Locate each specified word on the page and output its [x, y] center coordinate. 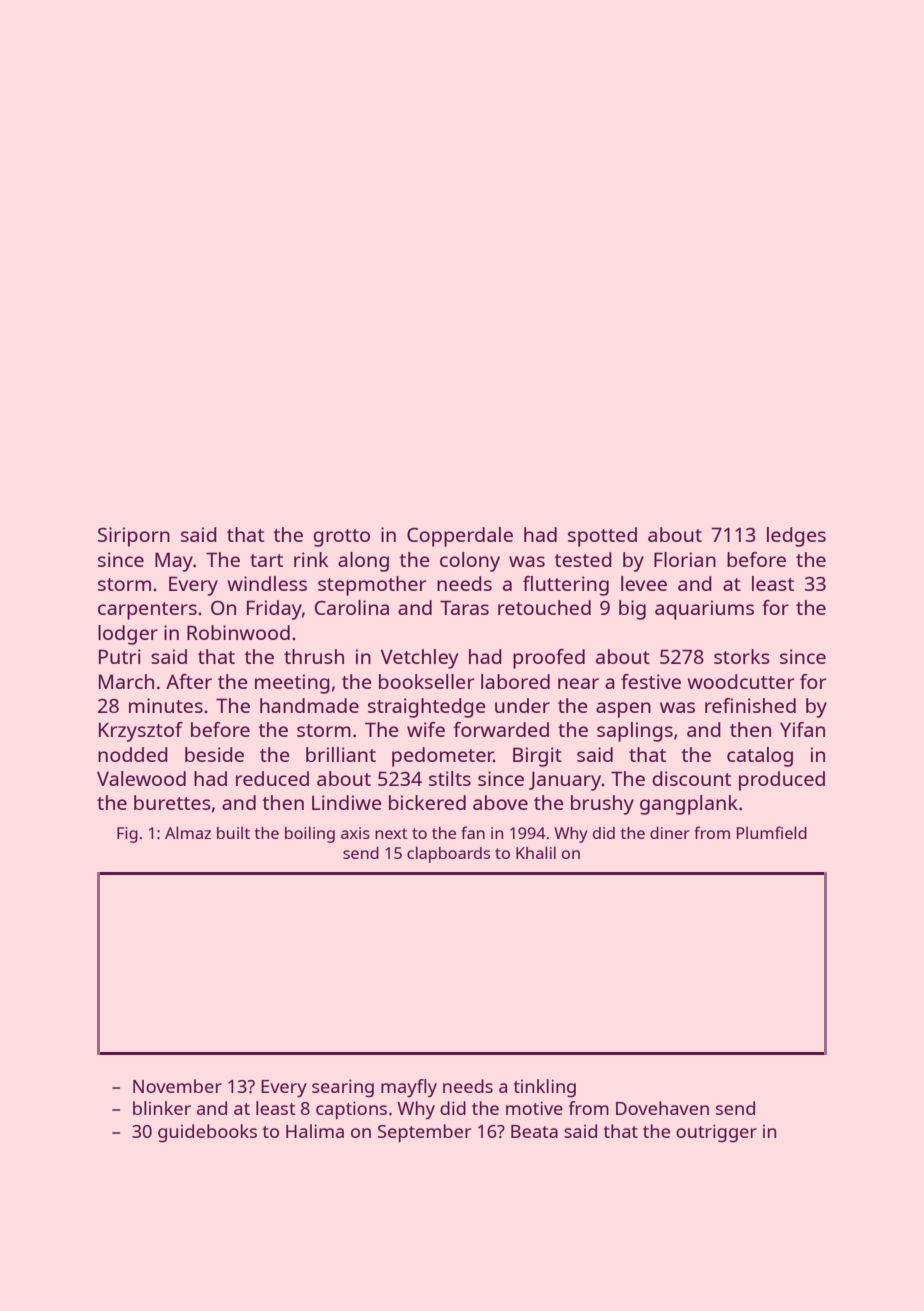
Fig [127, 835]
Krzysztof [141, 732]
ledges [796, 537]
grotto [341, 538]
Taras [464, 607]
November [177, 1086]
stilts [450, 778]
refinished [750, 705]
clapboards [448, 854]
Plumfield [772, 832]
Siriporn [134, 537]
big [632, 610]
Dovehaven [662, 1108]
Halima [315, 1131]
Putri [120, 656]
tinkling [545, 1088]
